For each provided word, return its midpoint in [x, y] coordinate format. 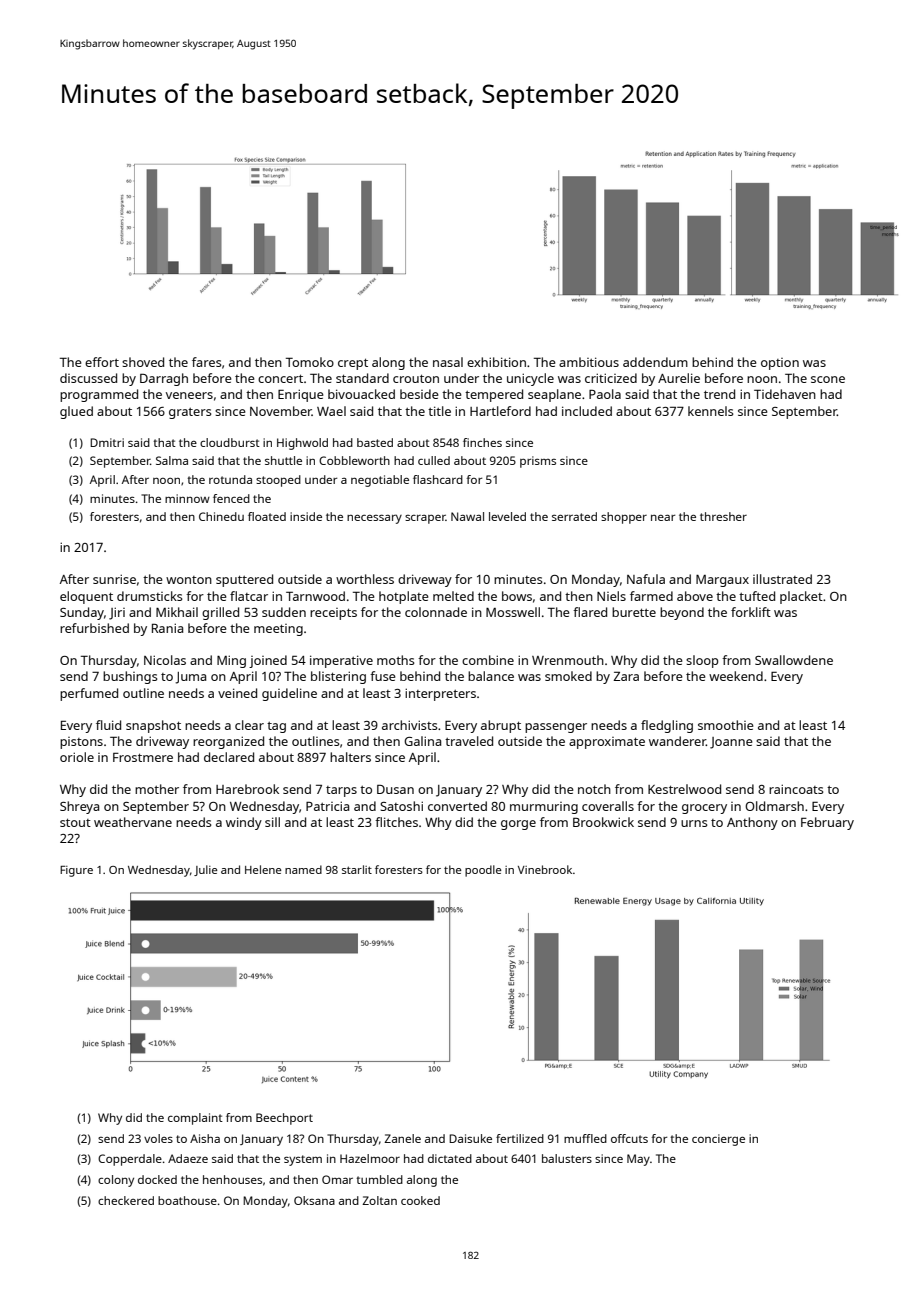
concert [280, 378]
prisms [538, 462]
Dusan [395, 789]
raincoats [796, 789]
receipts [333, 614]
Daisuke [470, 1138]
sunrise [114, 579]
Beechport [284, 1119]
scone [828, 379]
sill [272, 822]
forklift [751, 612]
